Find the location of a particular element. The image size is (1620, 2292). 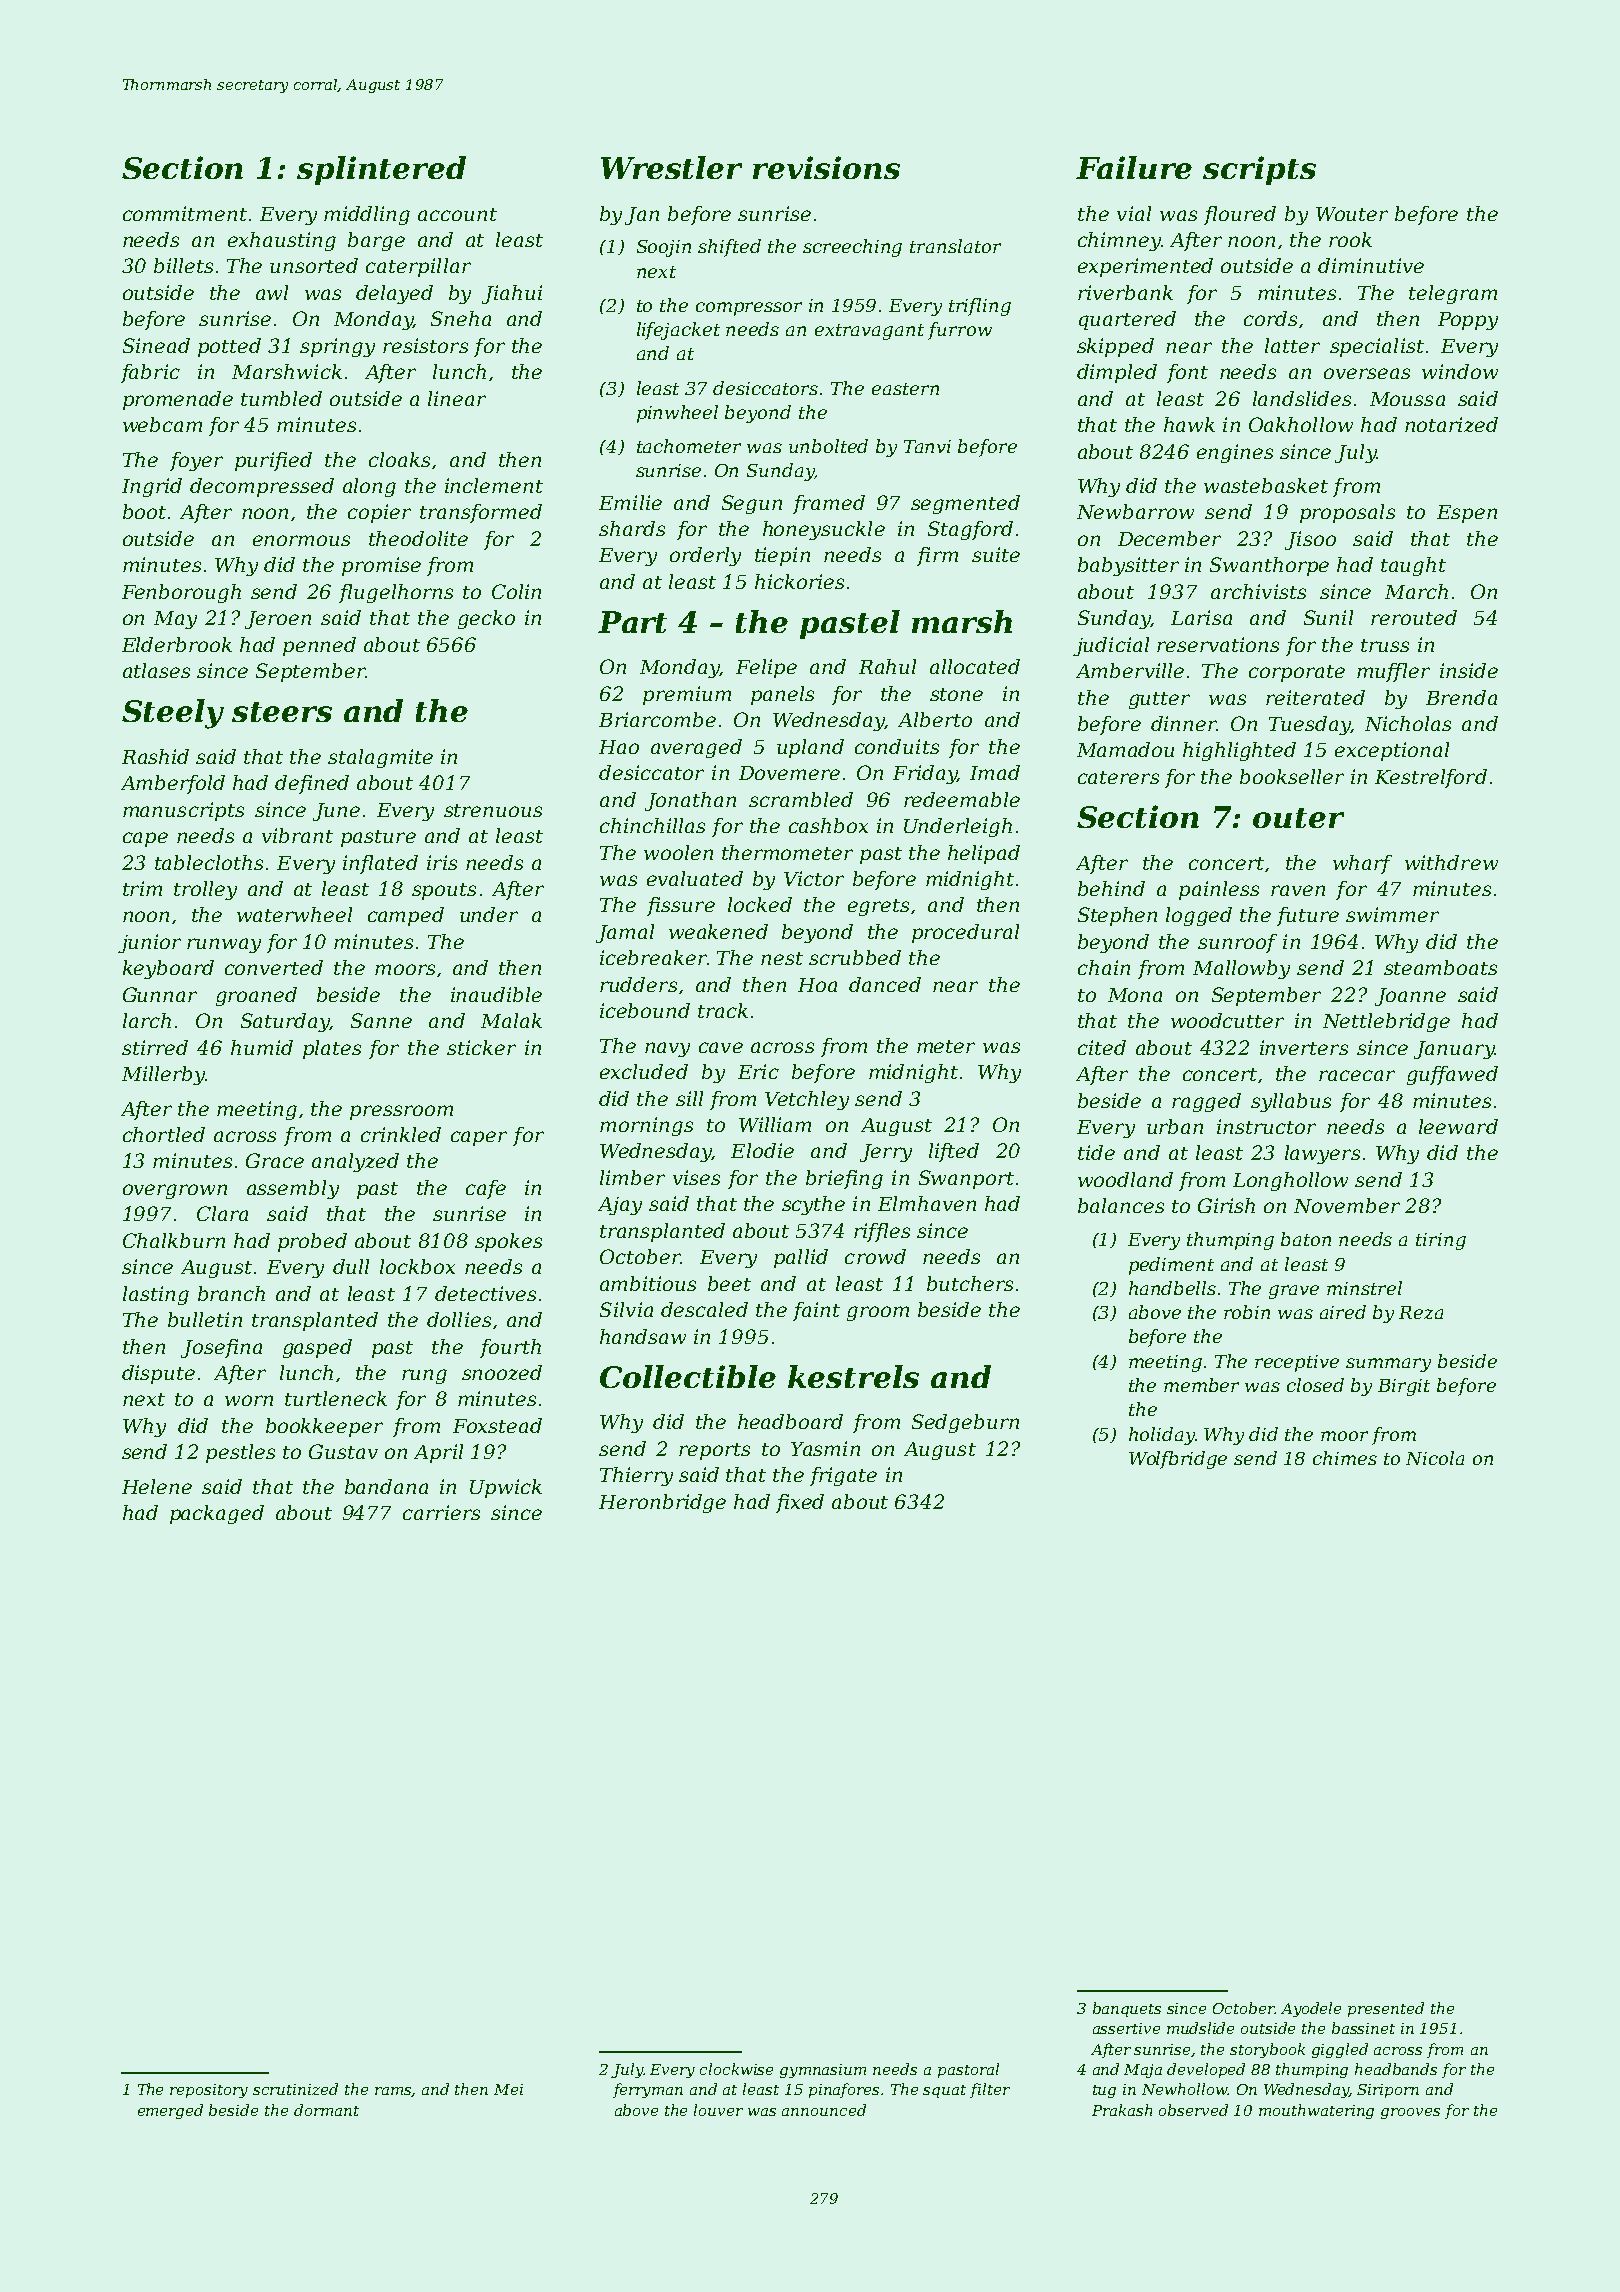

scrutinized is located at coordinates (295, 2089).
